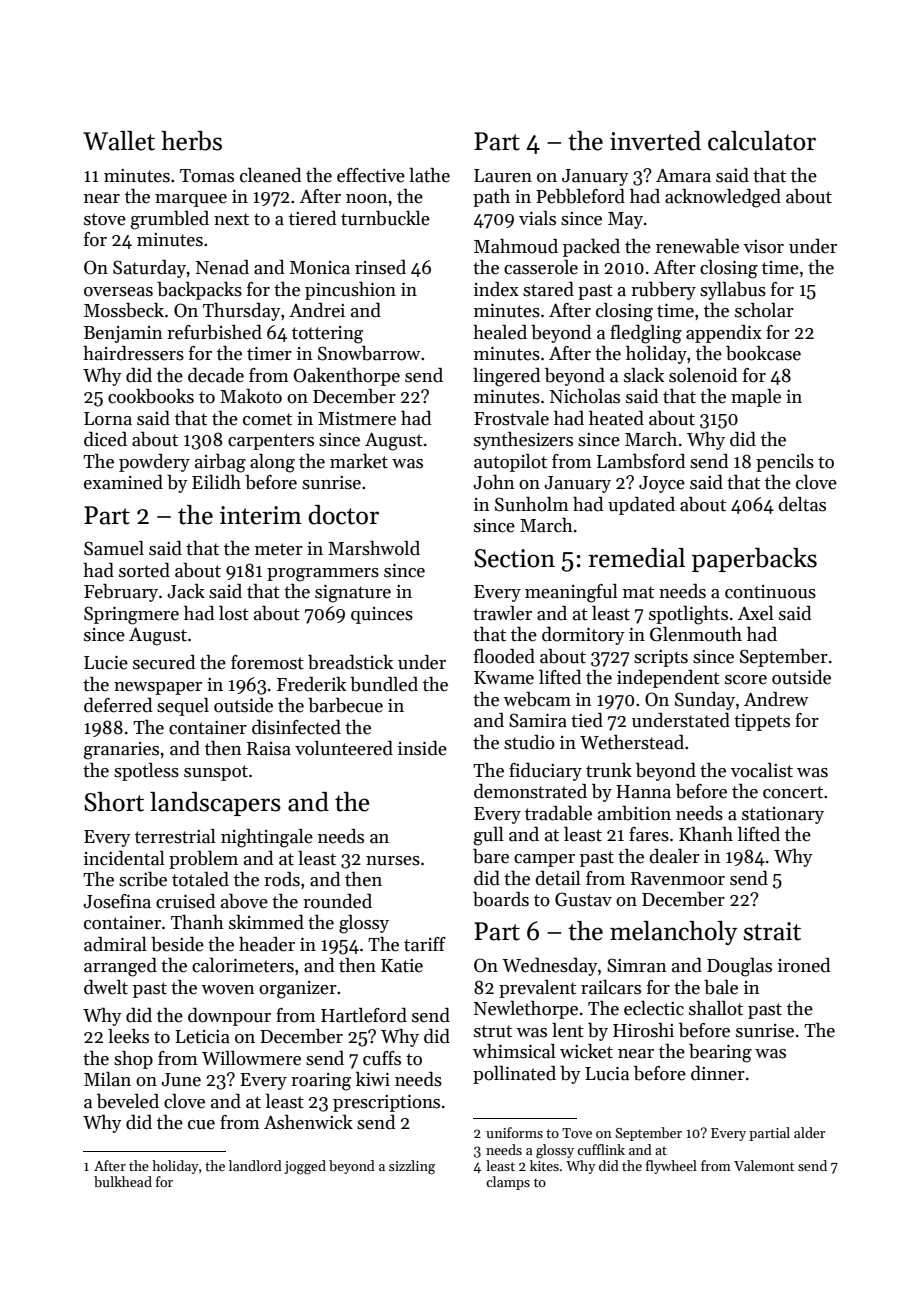  I want to click on roaring, so click(321, 1082).
